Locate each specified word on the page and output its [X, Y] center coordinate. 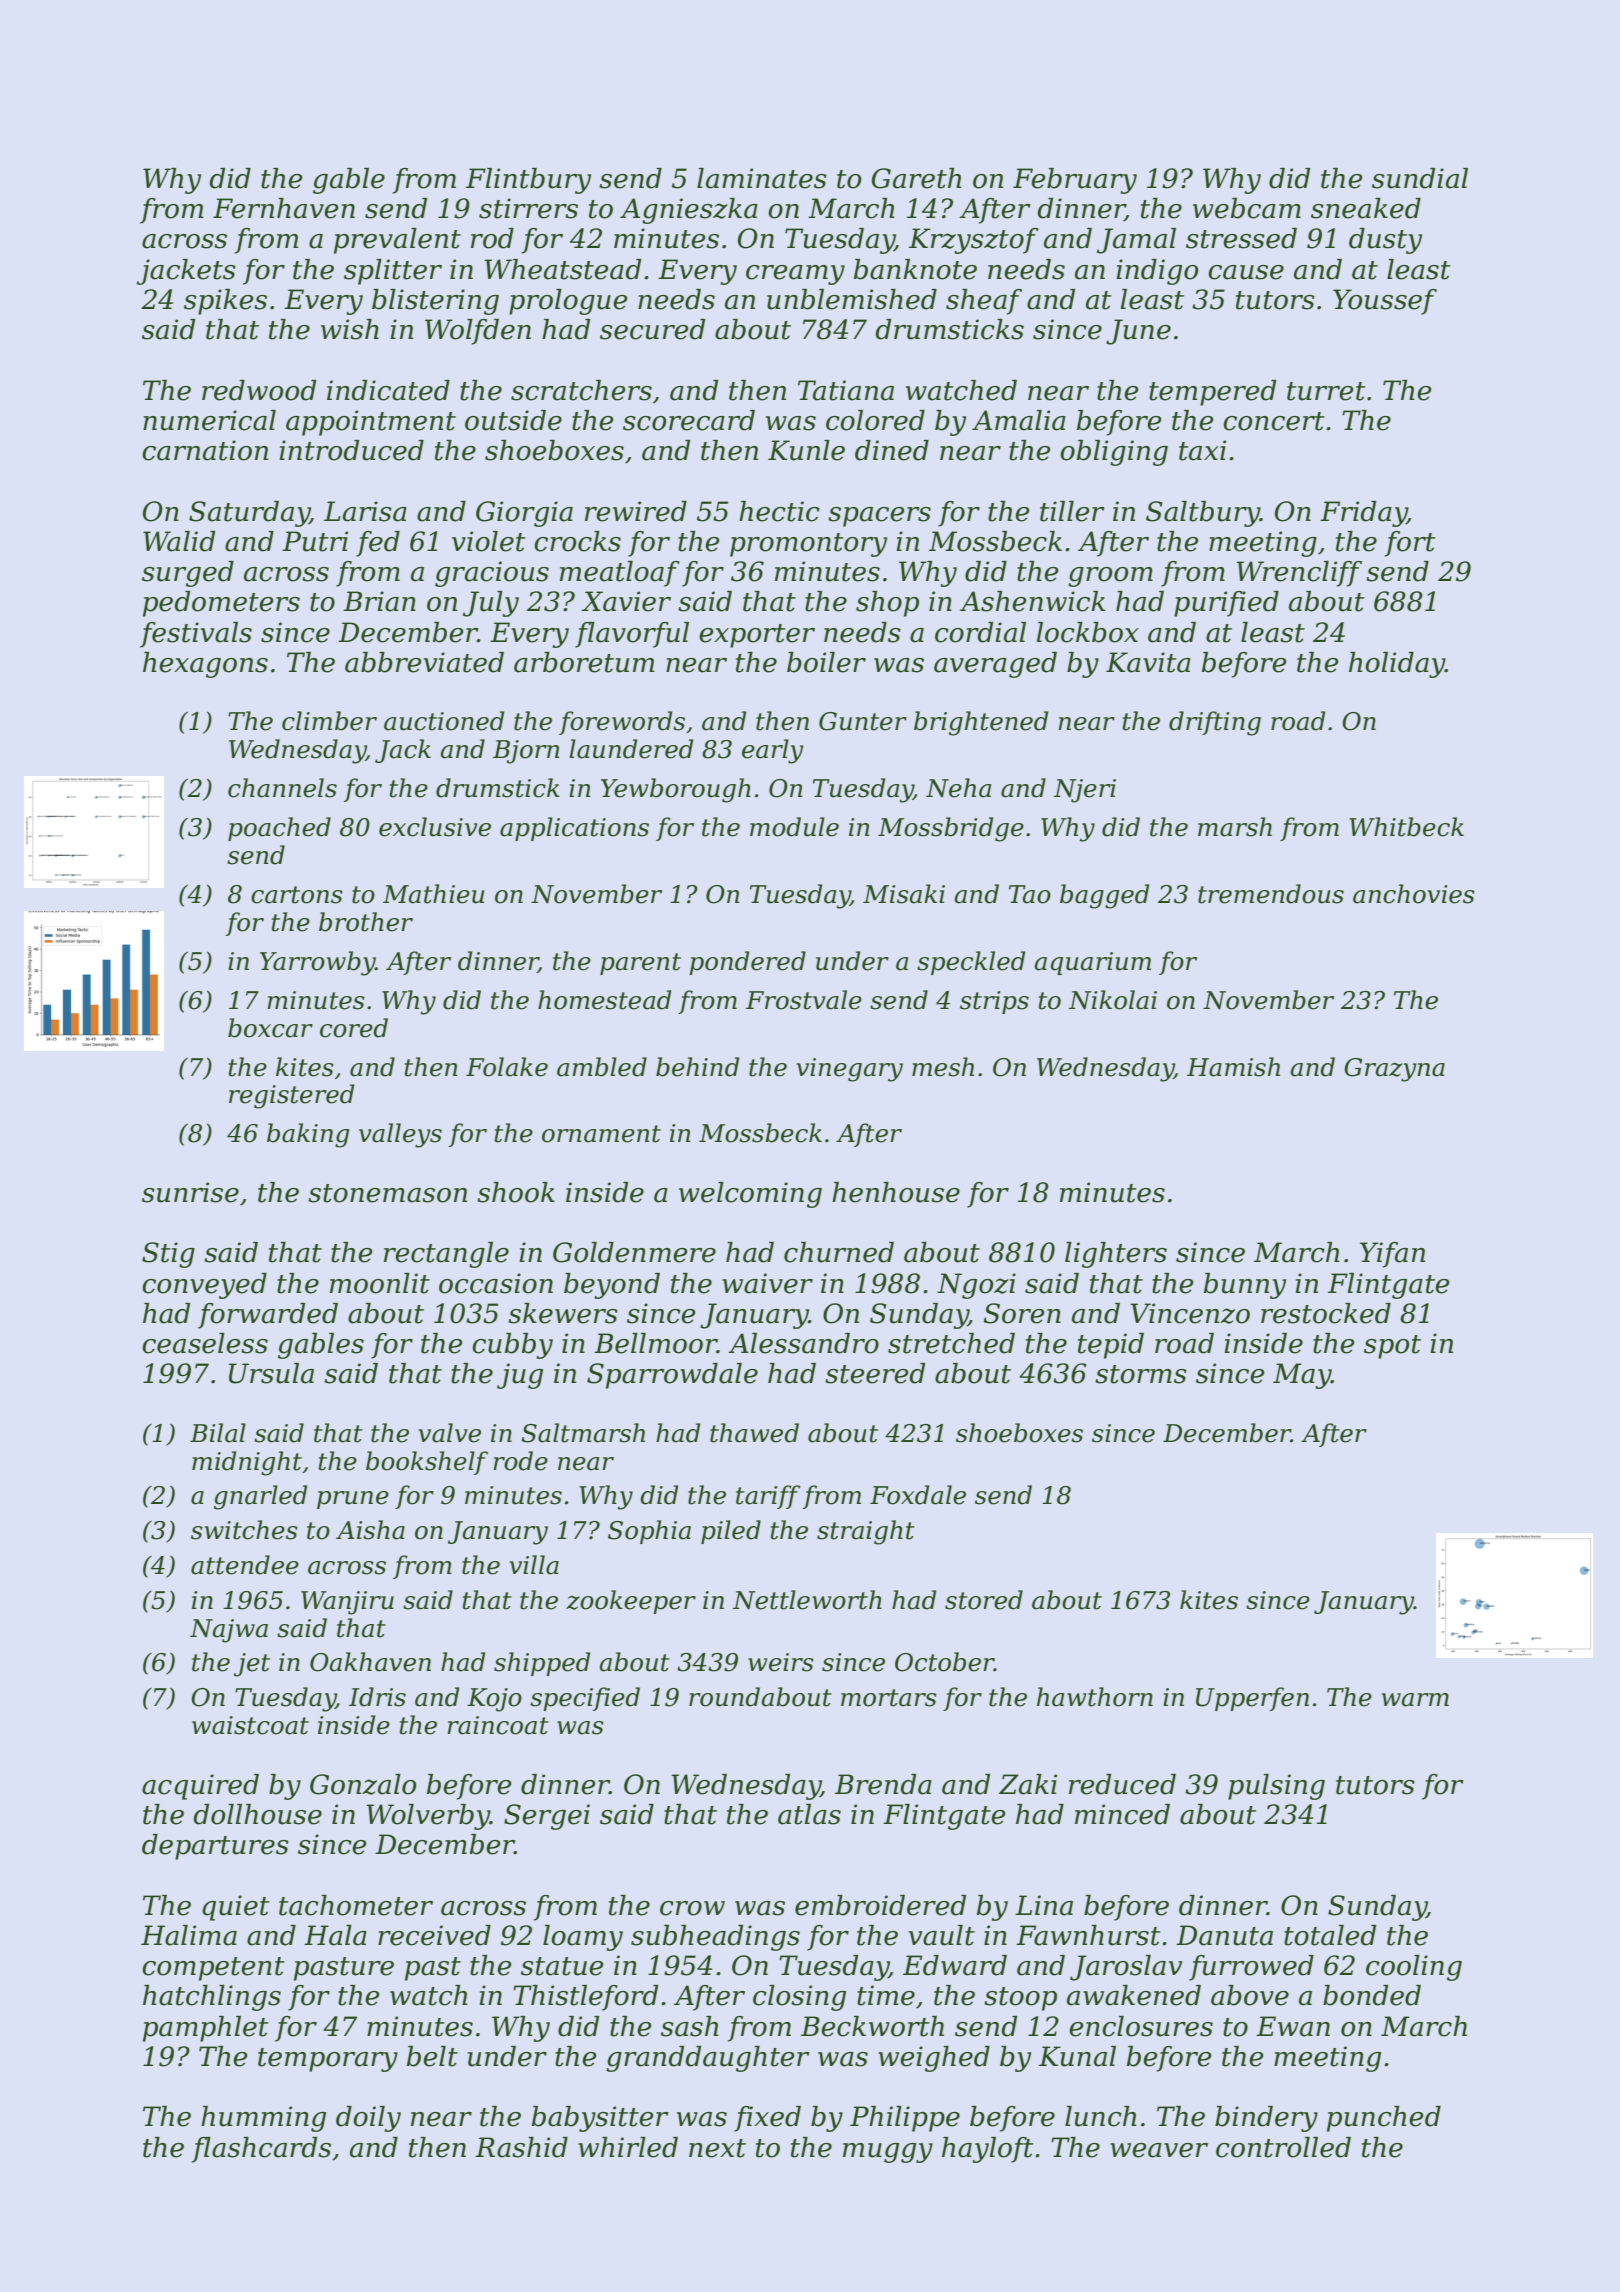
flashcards [261, 2150]
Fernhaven [284, 208]
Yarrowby [318, 963]
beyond [612, 1286]
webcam [1247, 208]
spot [1392, 1347]
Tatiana [846, 390]
